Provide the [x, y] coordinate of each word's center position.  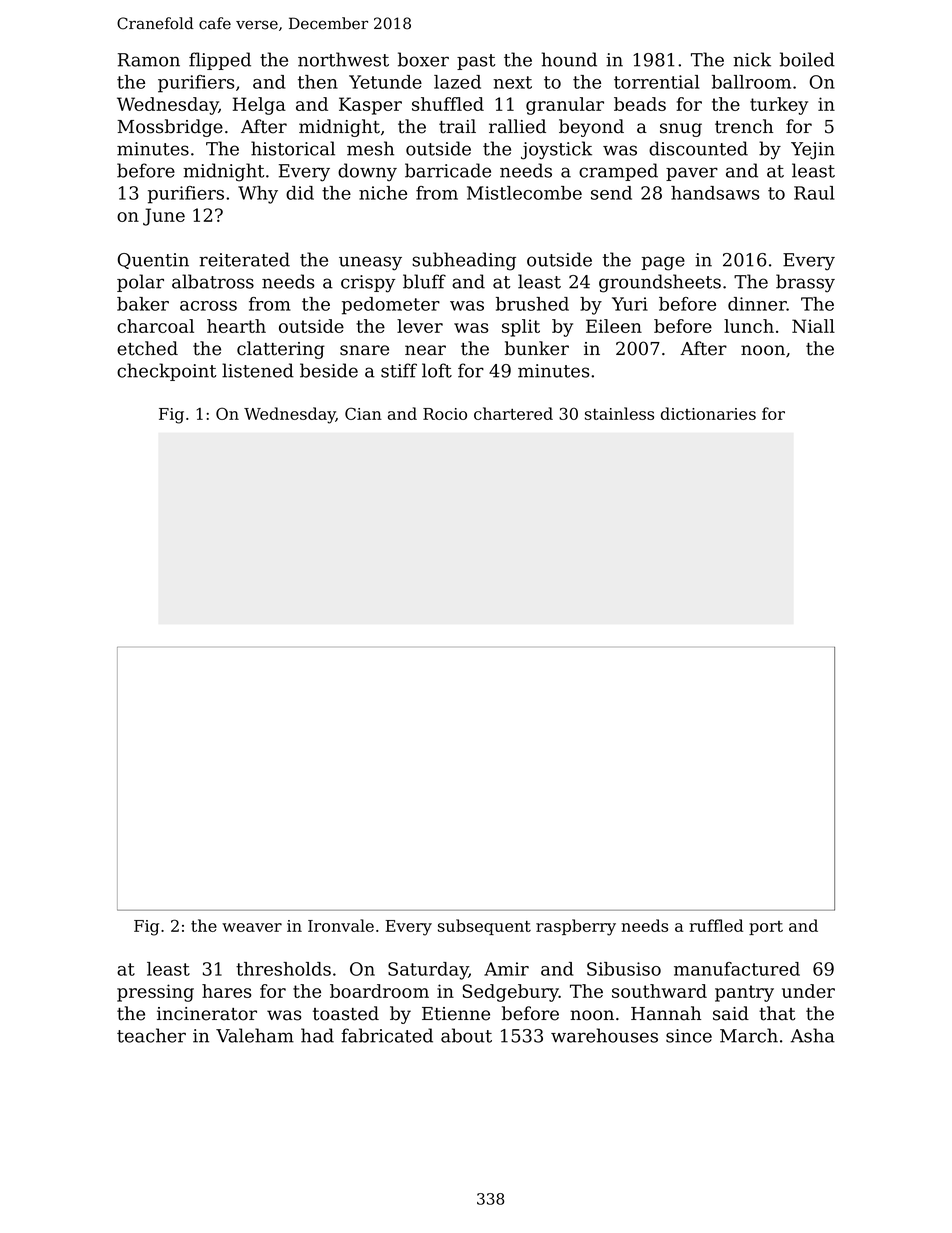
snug [681, 130]
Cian [363, 413]
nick [752, 59]
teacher [151, 1035]
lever [420, 326]
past [476, 62]
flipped [220, 61]
